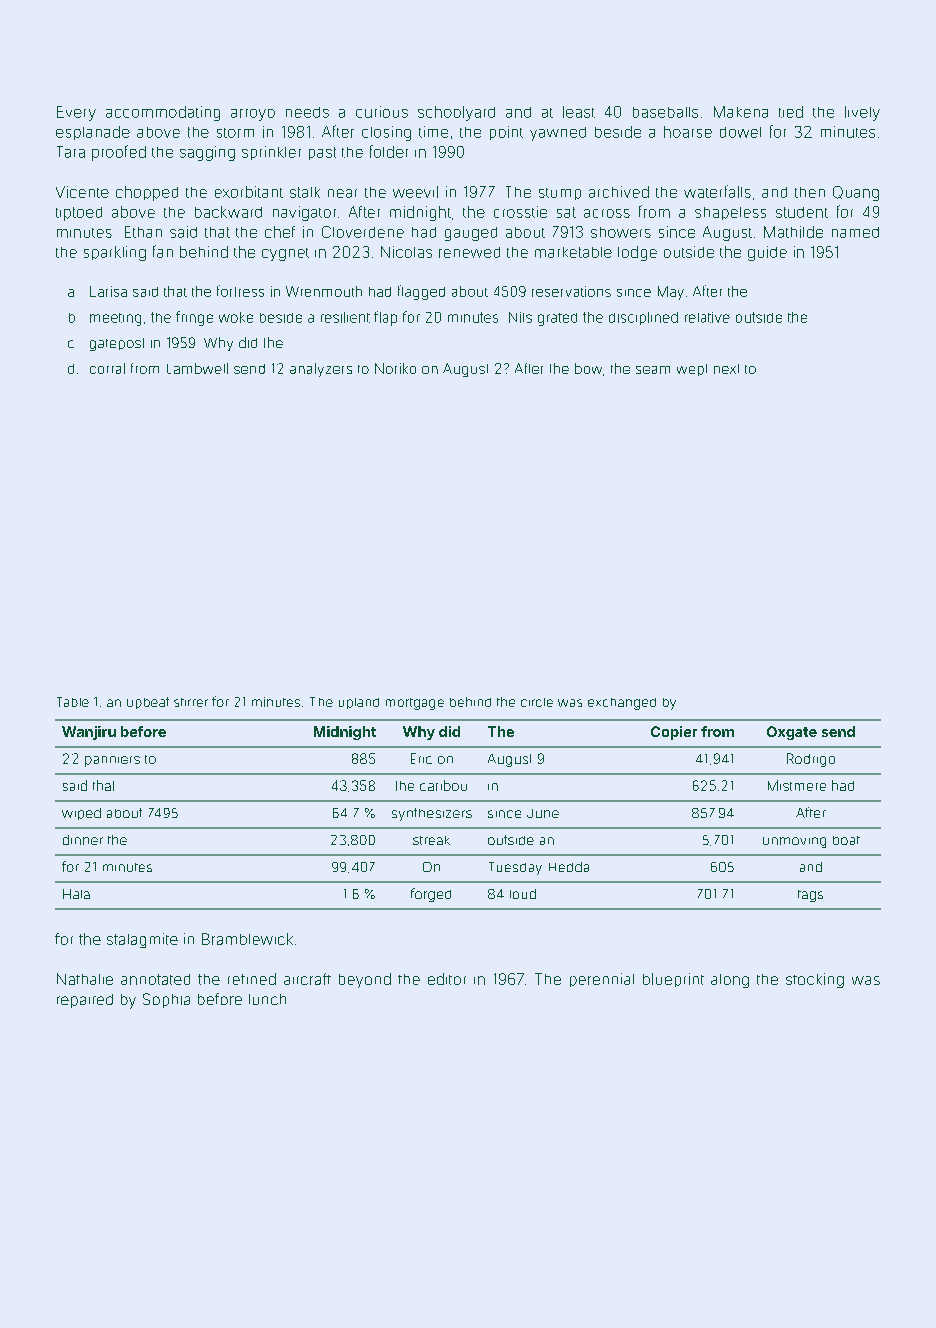 This screenshot has height=1328, width=936. Describe the element at coordinates (197, 368) in the screenshot. I see `Lambwell` at that location.
